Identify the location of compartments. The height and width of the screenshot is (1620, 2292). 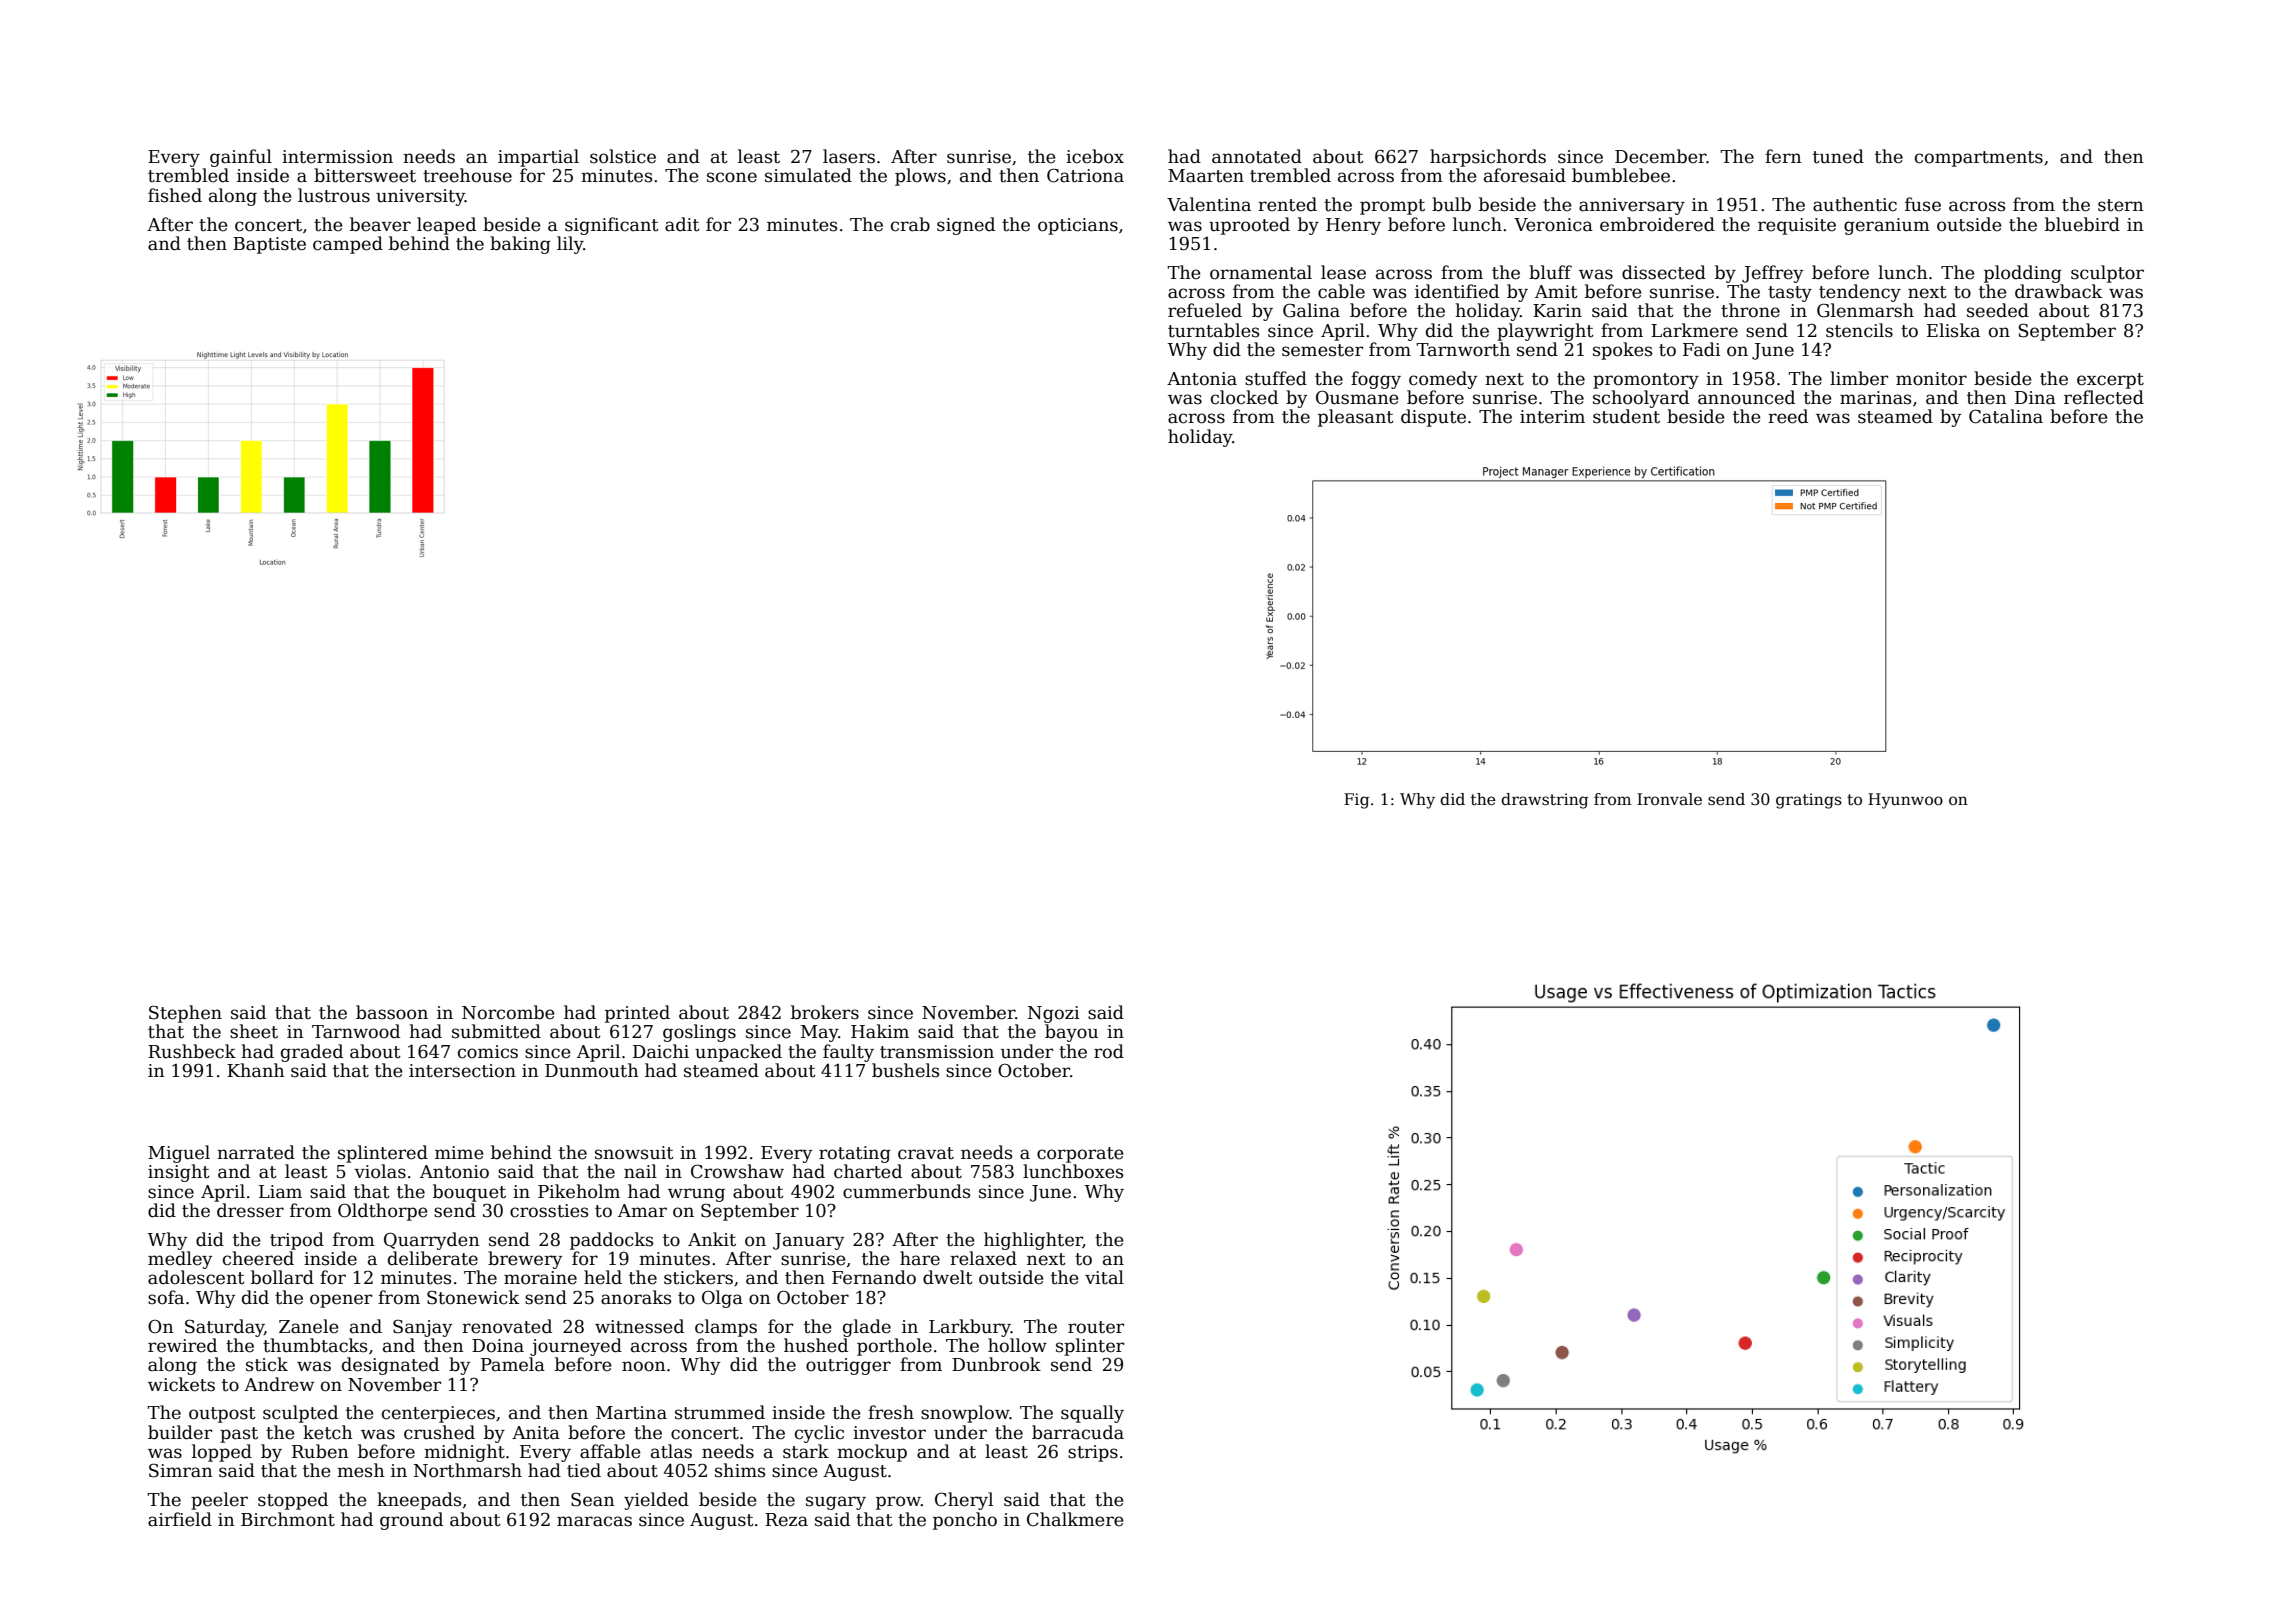
(1979, 159).
